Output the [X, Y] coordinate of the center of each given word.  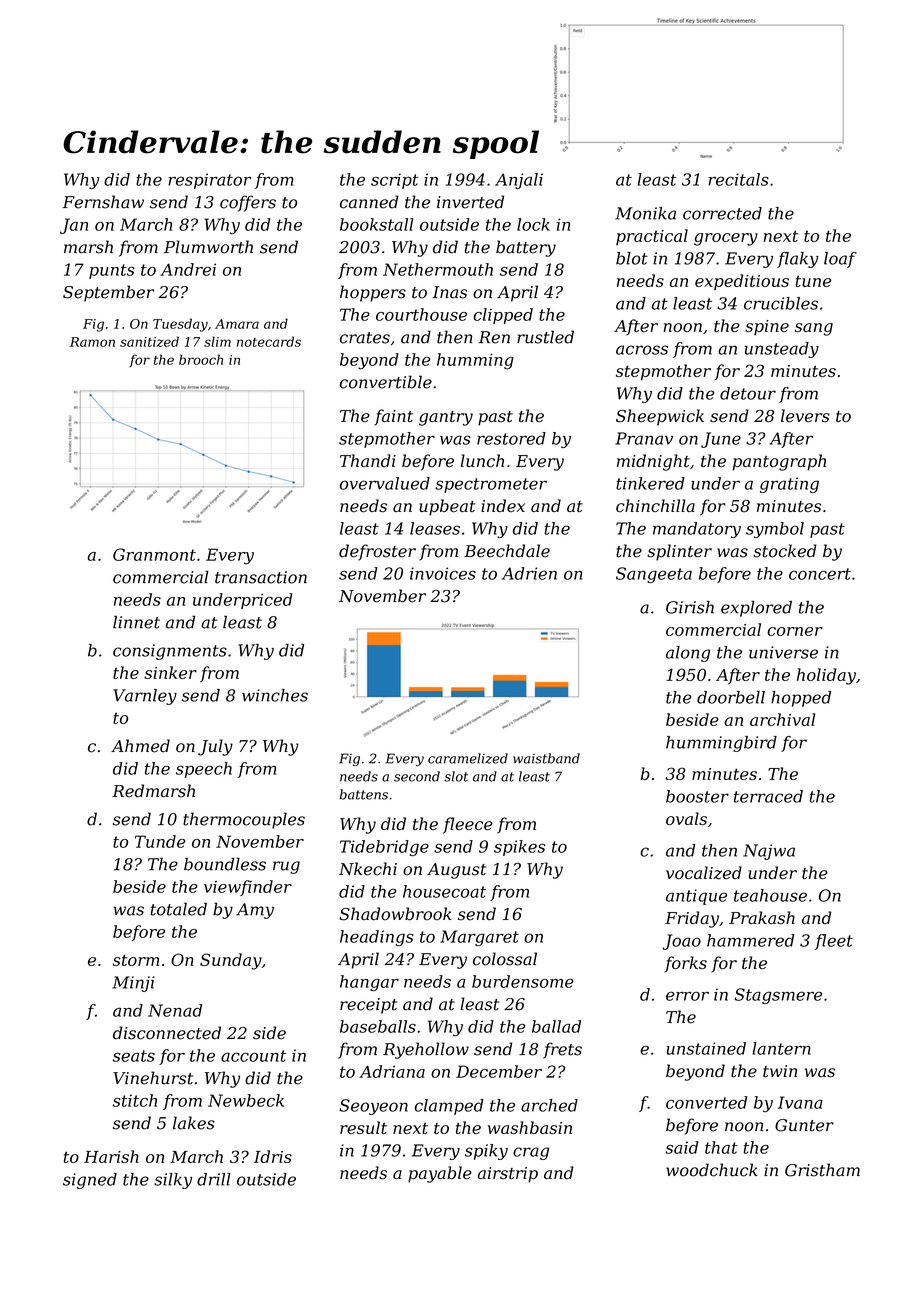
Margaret [479, 938]
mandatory [697, 530]
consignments [170, 652]
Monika [645, 213]
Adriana [392, 1071]
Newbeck [246, 1100]
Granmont [154, 554]
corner [795, 631]
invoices [443, 573]
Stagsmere [778, 996]
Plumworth [208, 247]
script [395, 181]
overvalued [385, 483]
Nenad [175, 1010]
